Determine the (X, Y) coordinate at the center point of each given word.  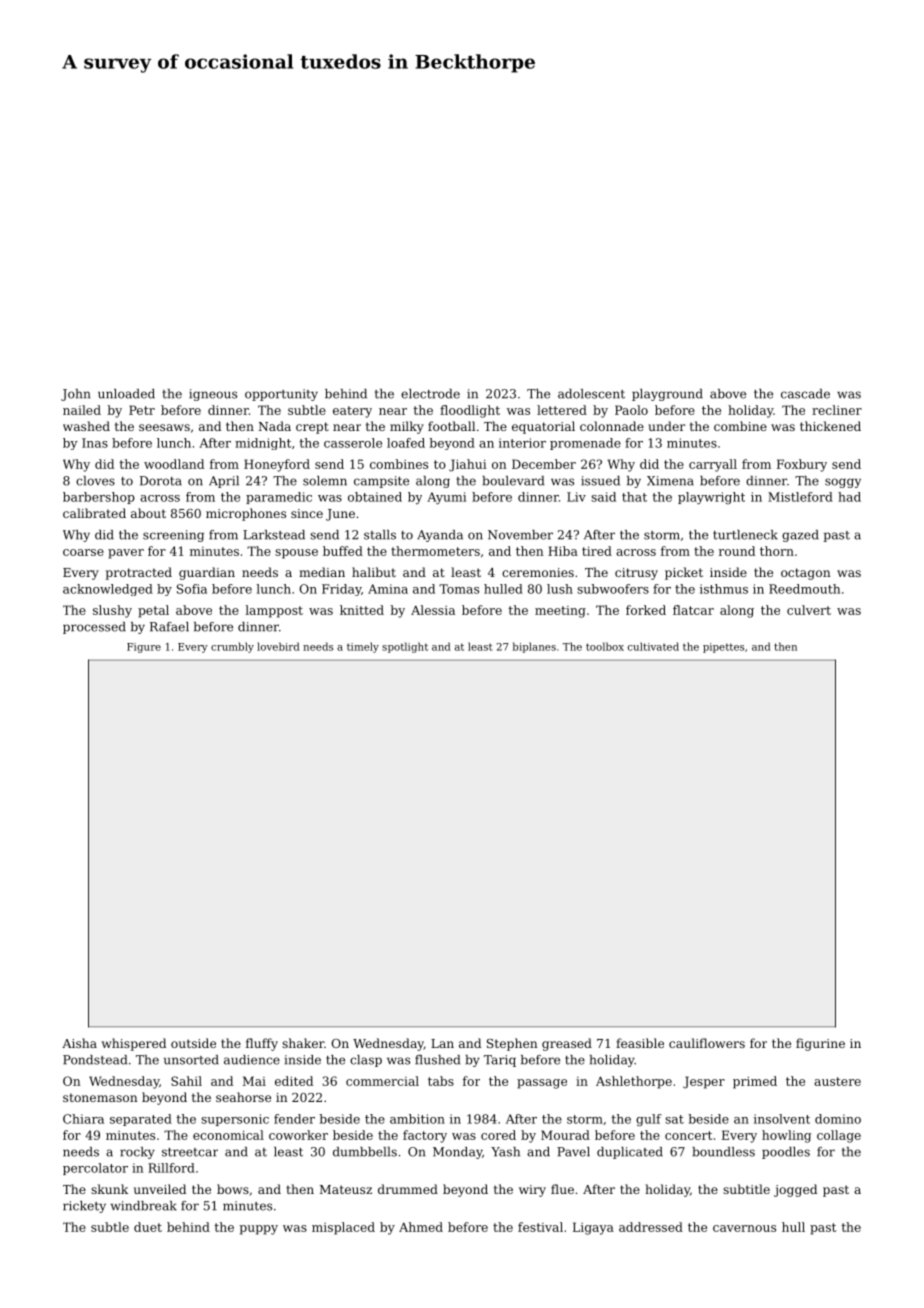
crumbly (232, 647)
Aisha (79, 1043)
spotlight (405, 647)
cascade (805, 394)
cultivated (653, 646)
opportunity (281, 395)
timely (363, 647)
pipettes (723, 648)
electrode (430, 394)
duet (148, 1227)
